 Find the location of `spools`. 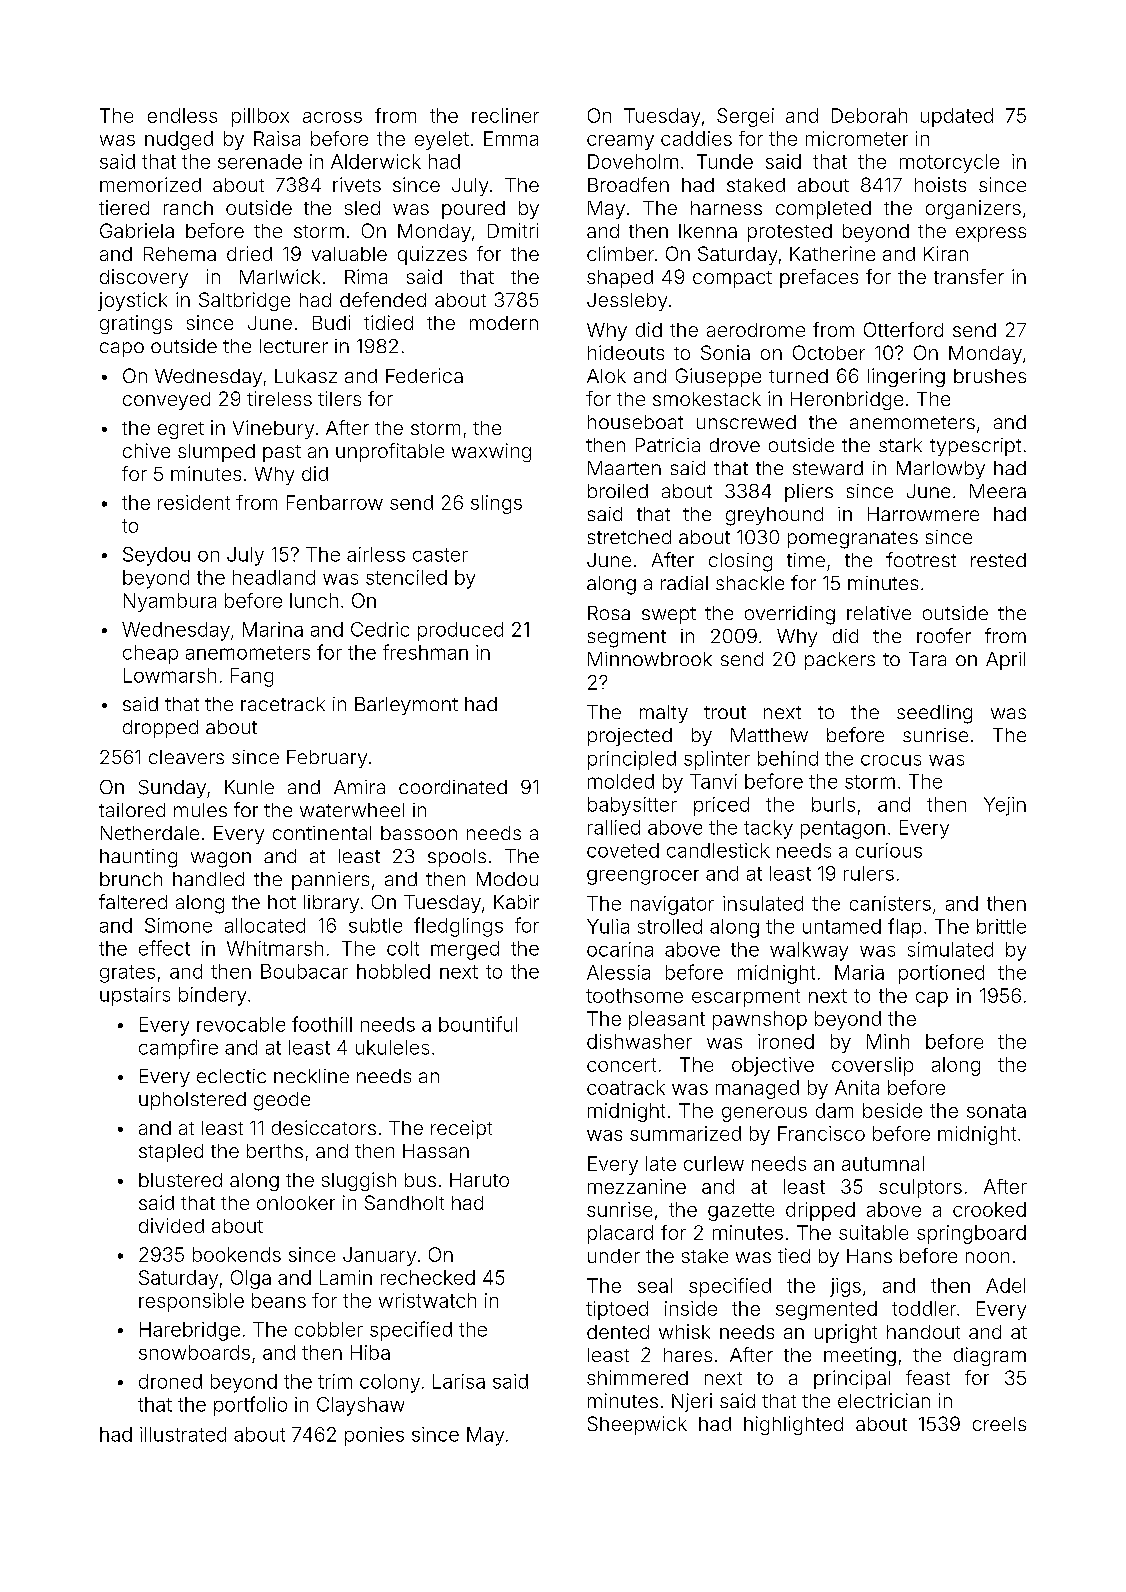

spools is located at coordinates (457, 858).
